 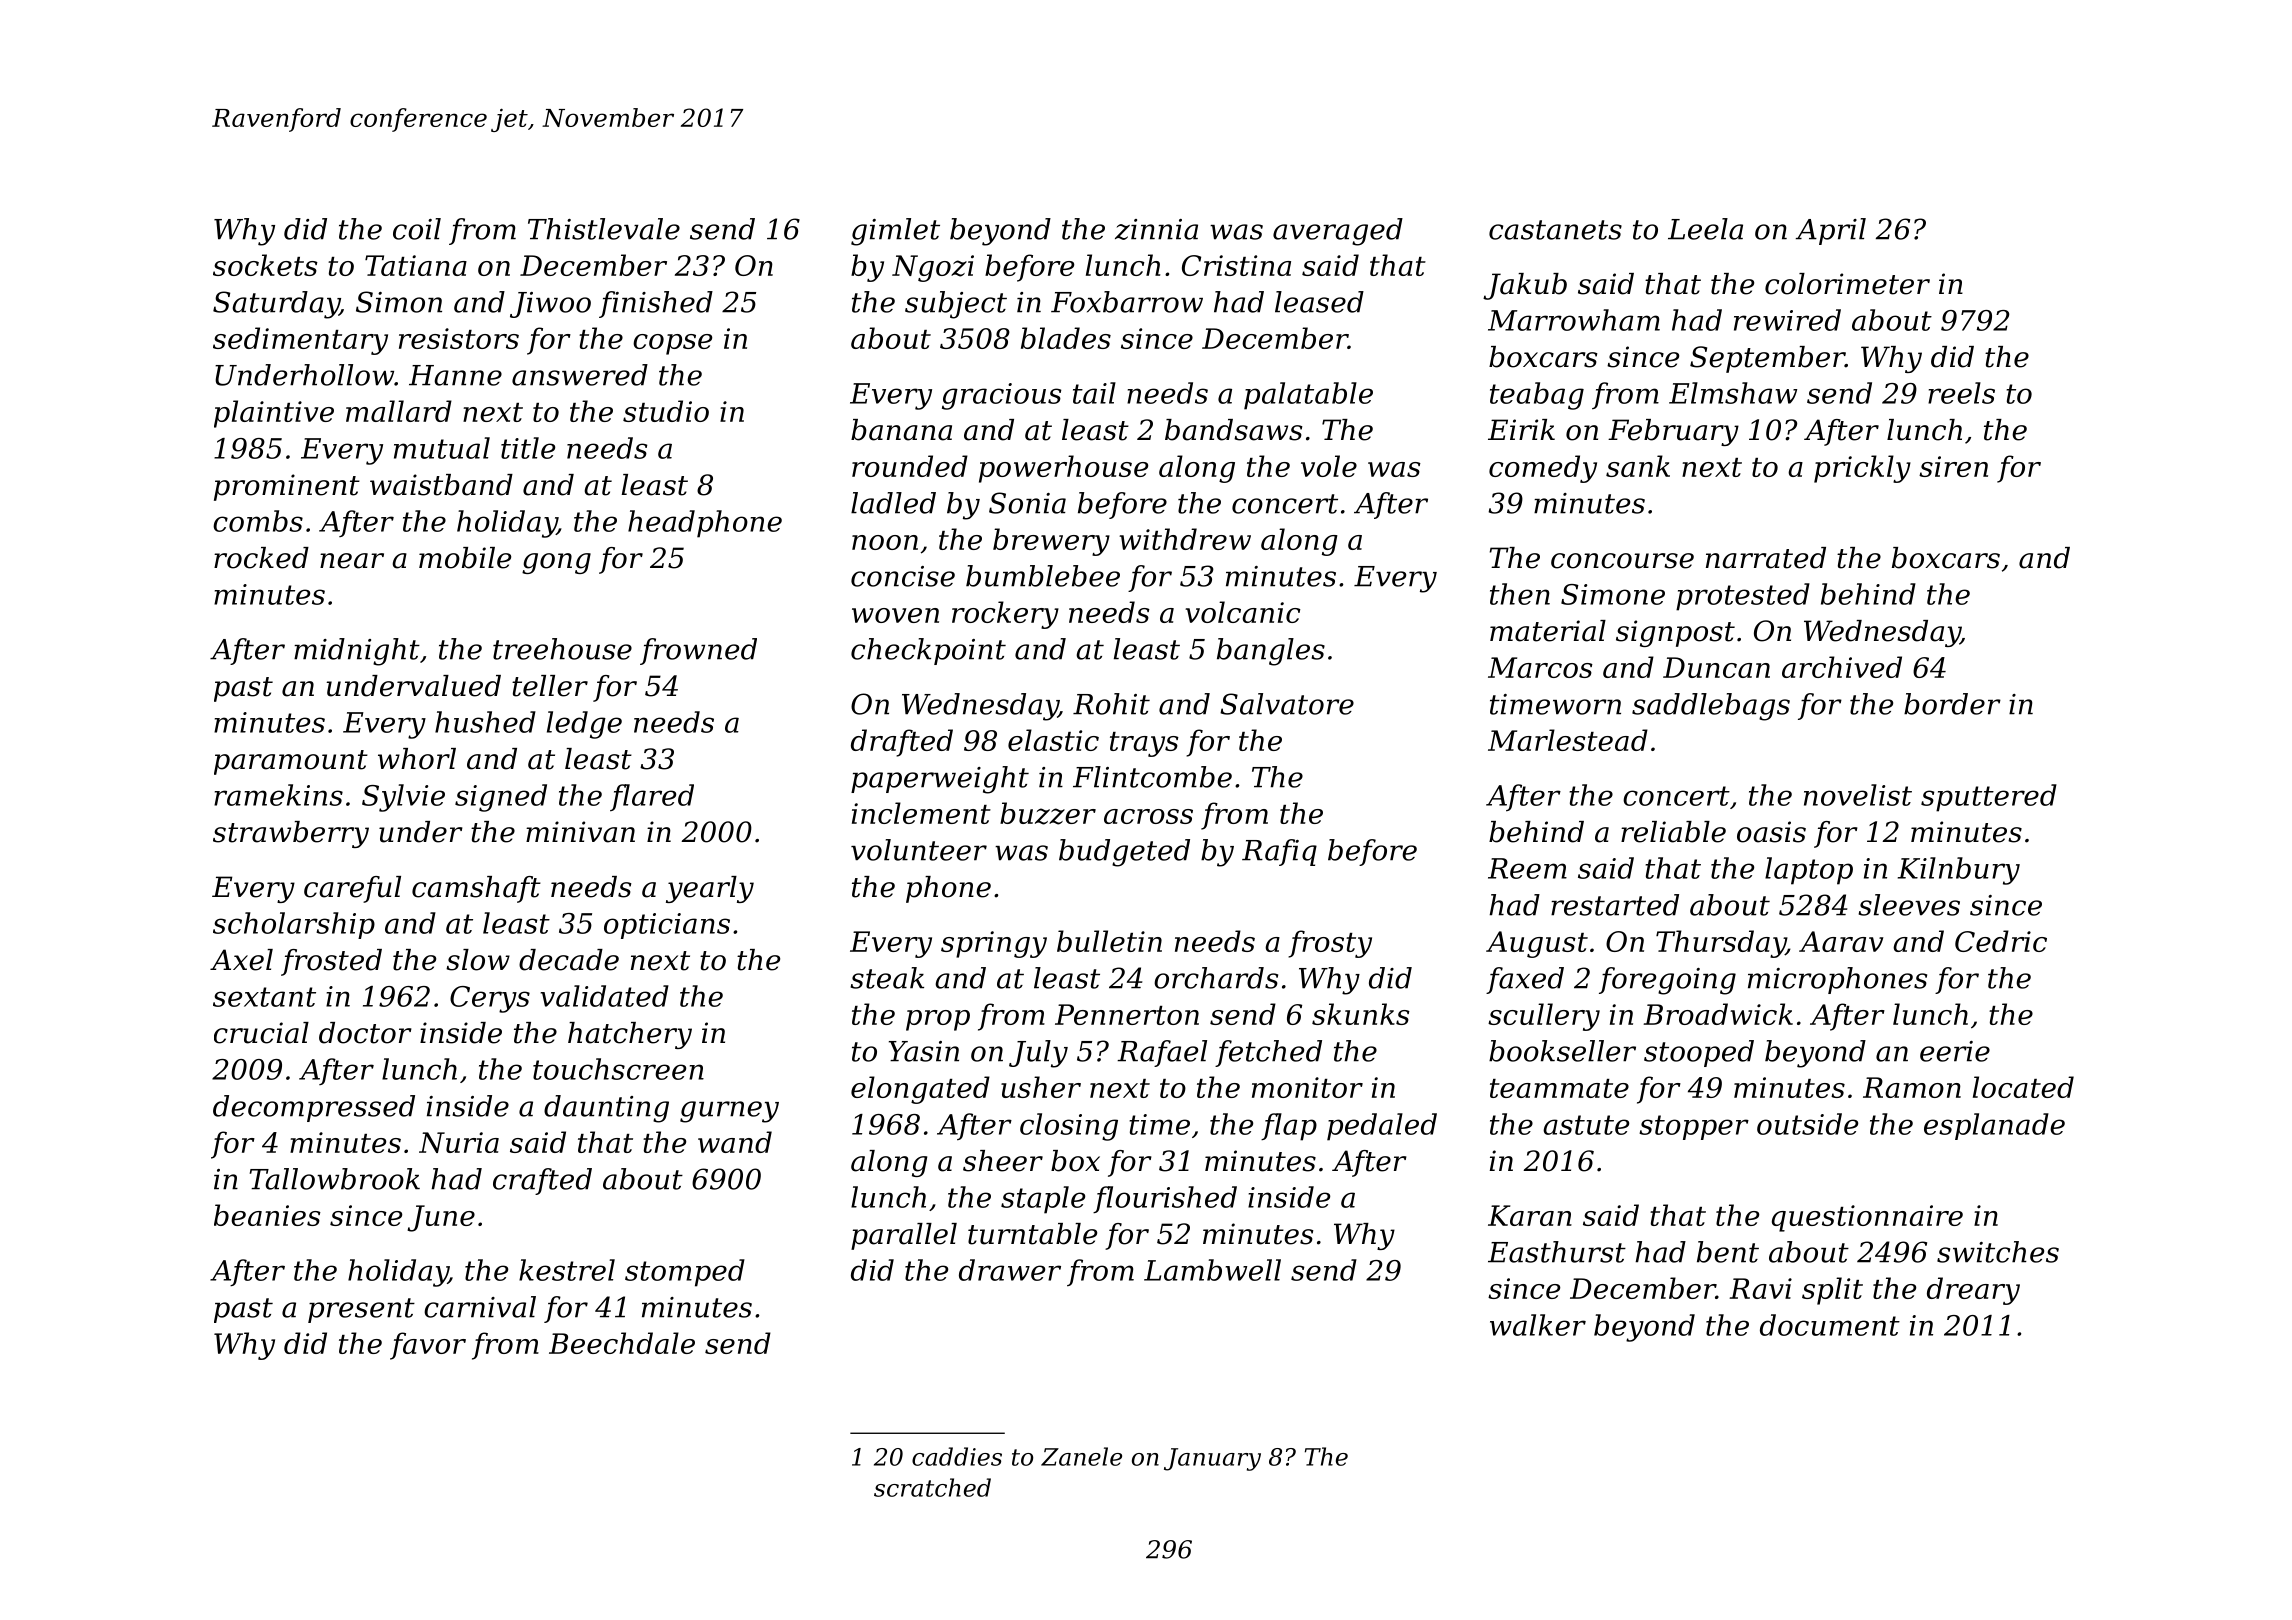 I want to click on palatable, so click(x=1308, y=396).
